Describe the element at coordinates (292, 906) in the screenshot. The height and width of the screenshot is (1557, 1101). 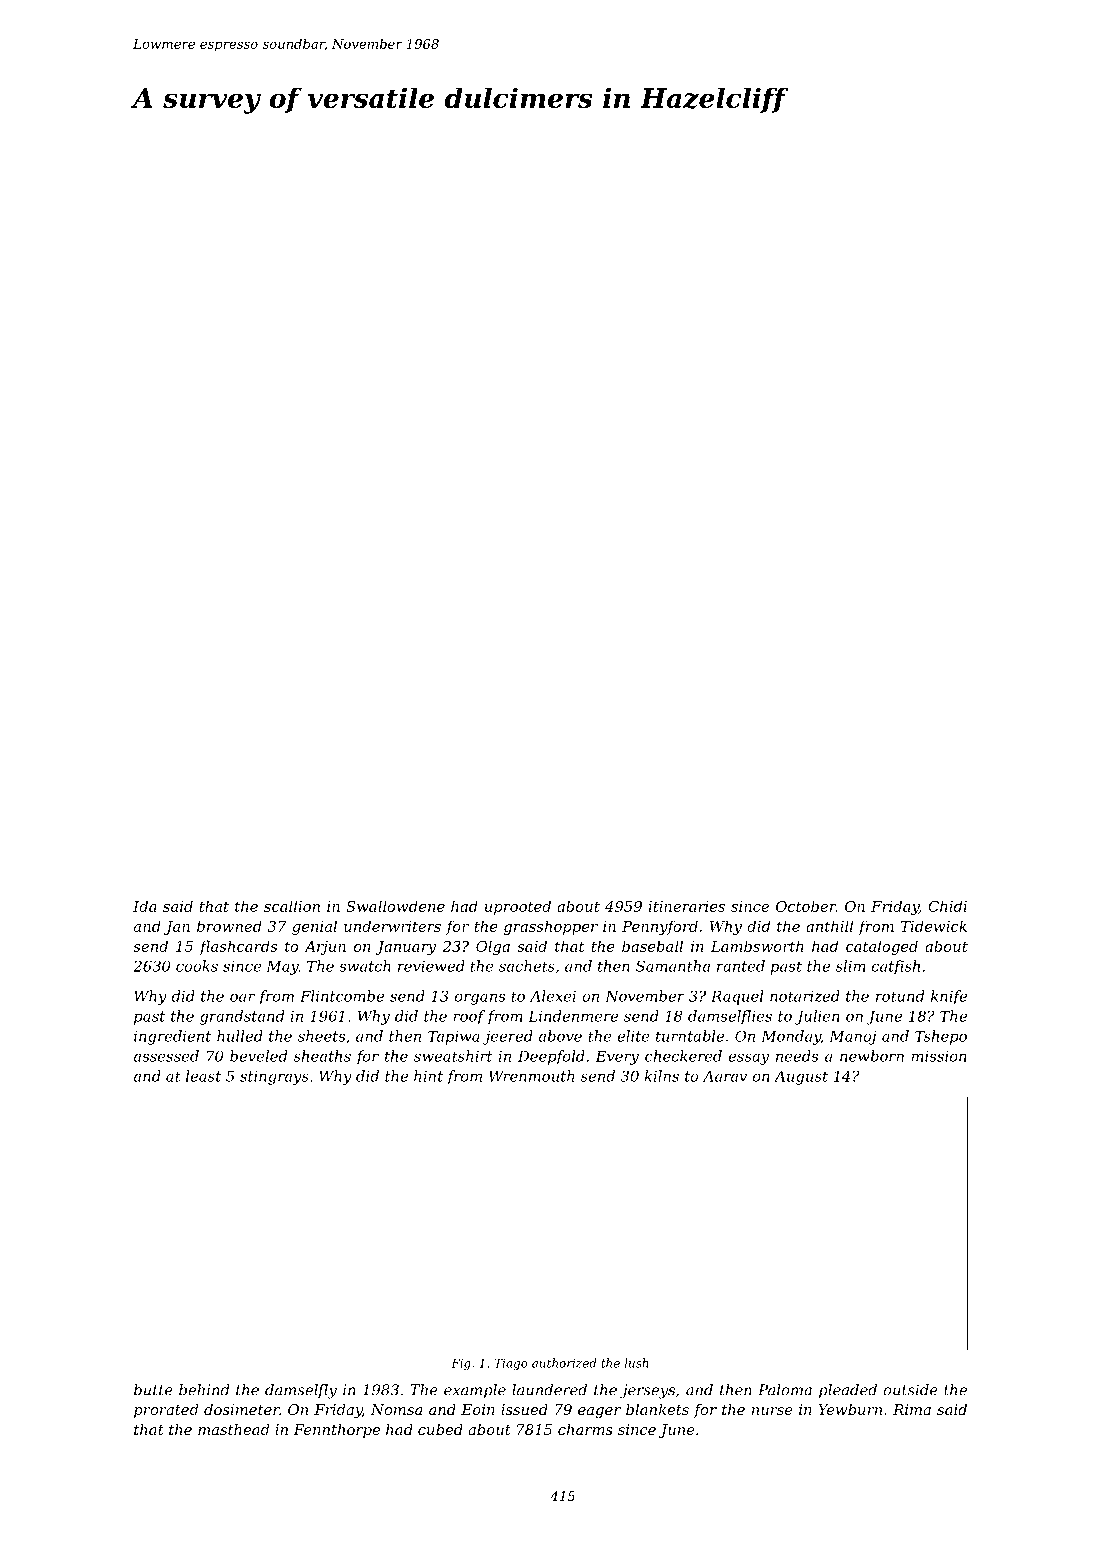
I see `scallion` at that location.
